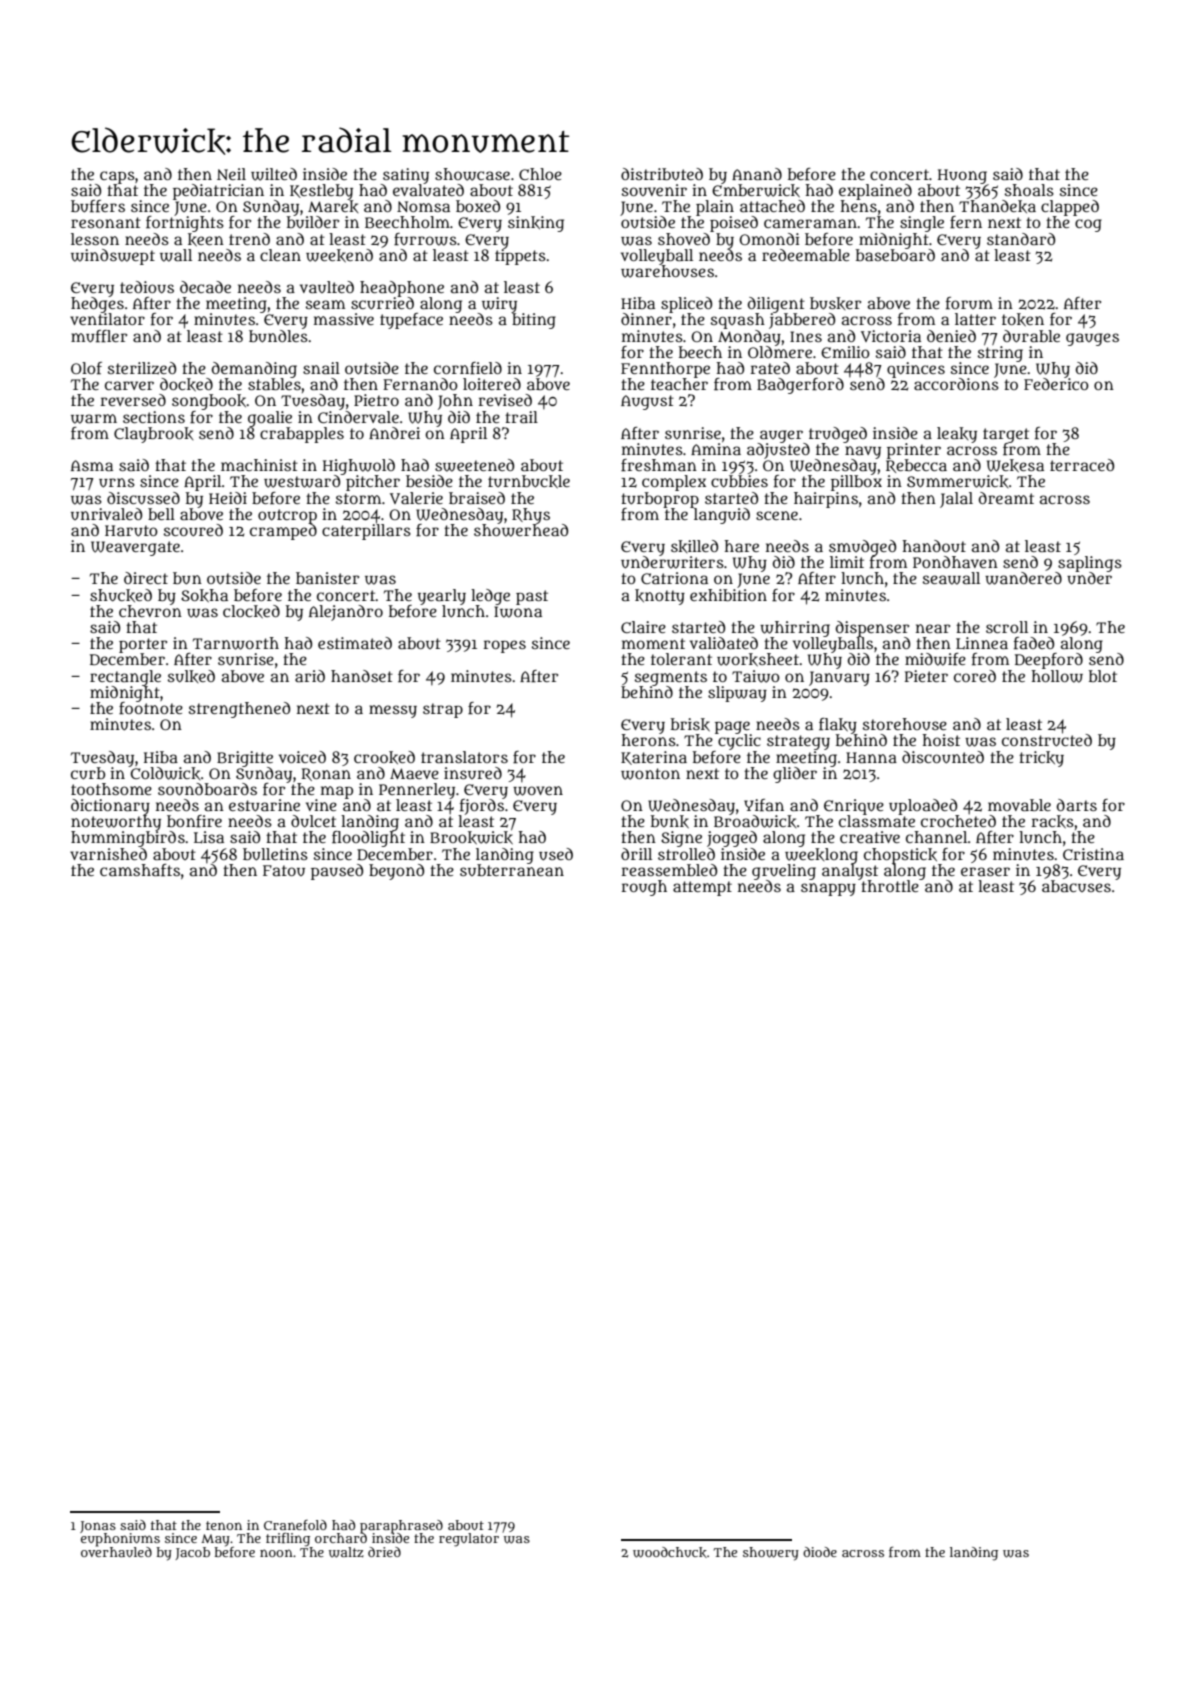 This image has width=1197, height=1693. What do you see at coordinates (192, 1553) in the image?
I see `Jacob` at bounding box center [192, 1553].
